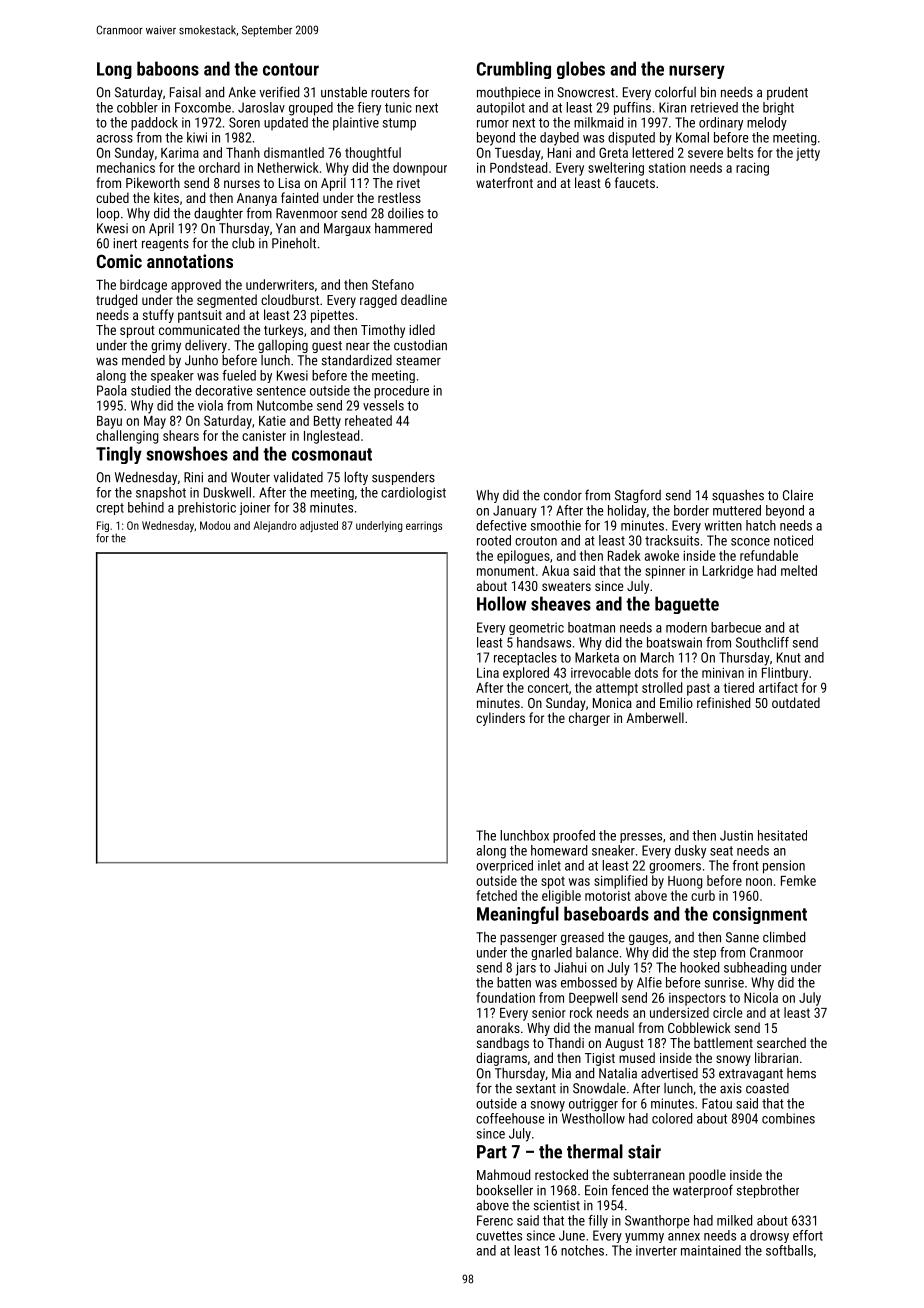 The height and width of the document is (1308, 924). What do you see at coordinates (501, 108) in the document?
I see `autopilot` at bounding box center [501, 108].
